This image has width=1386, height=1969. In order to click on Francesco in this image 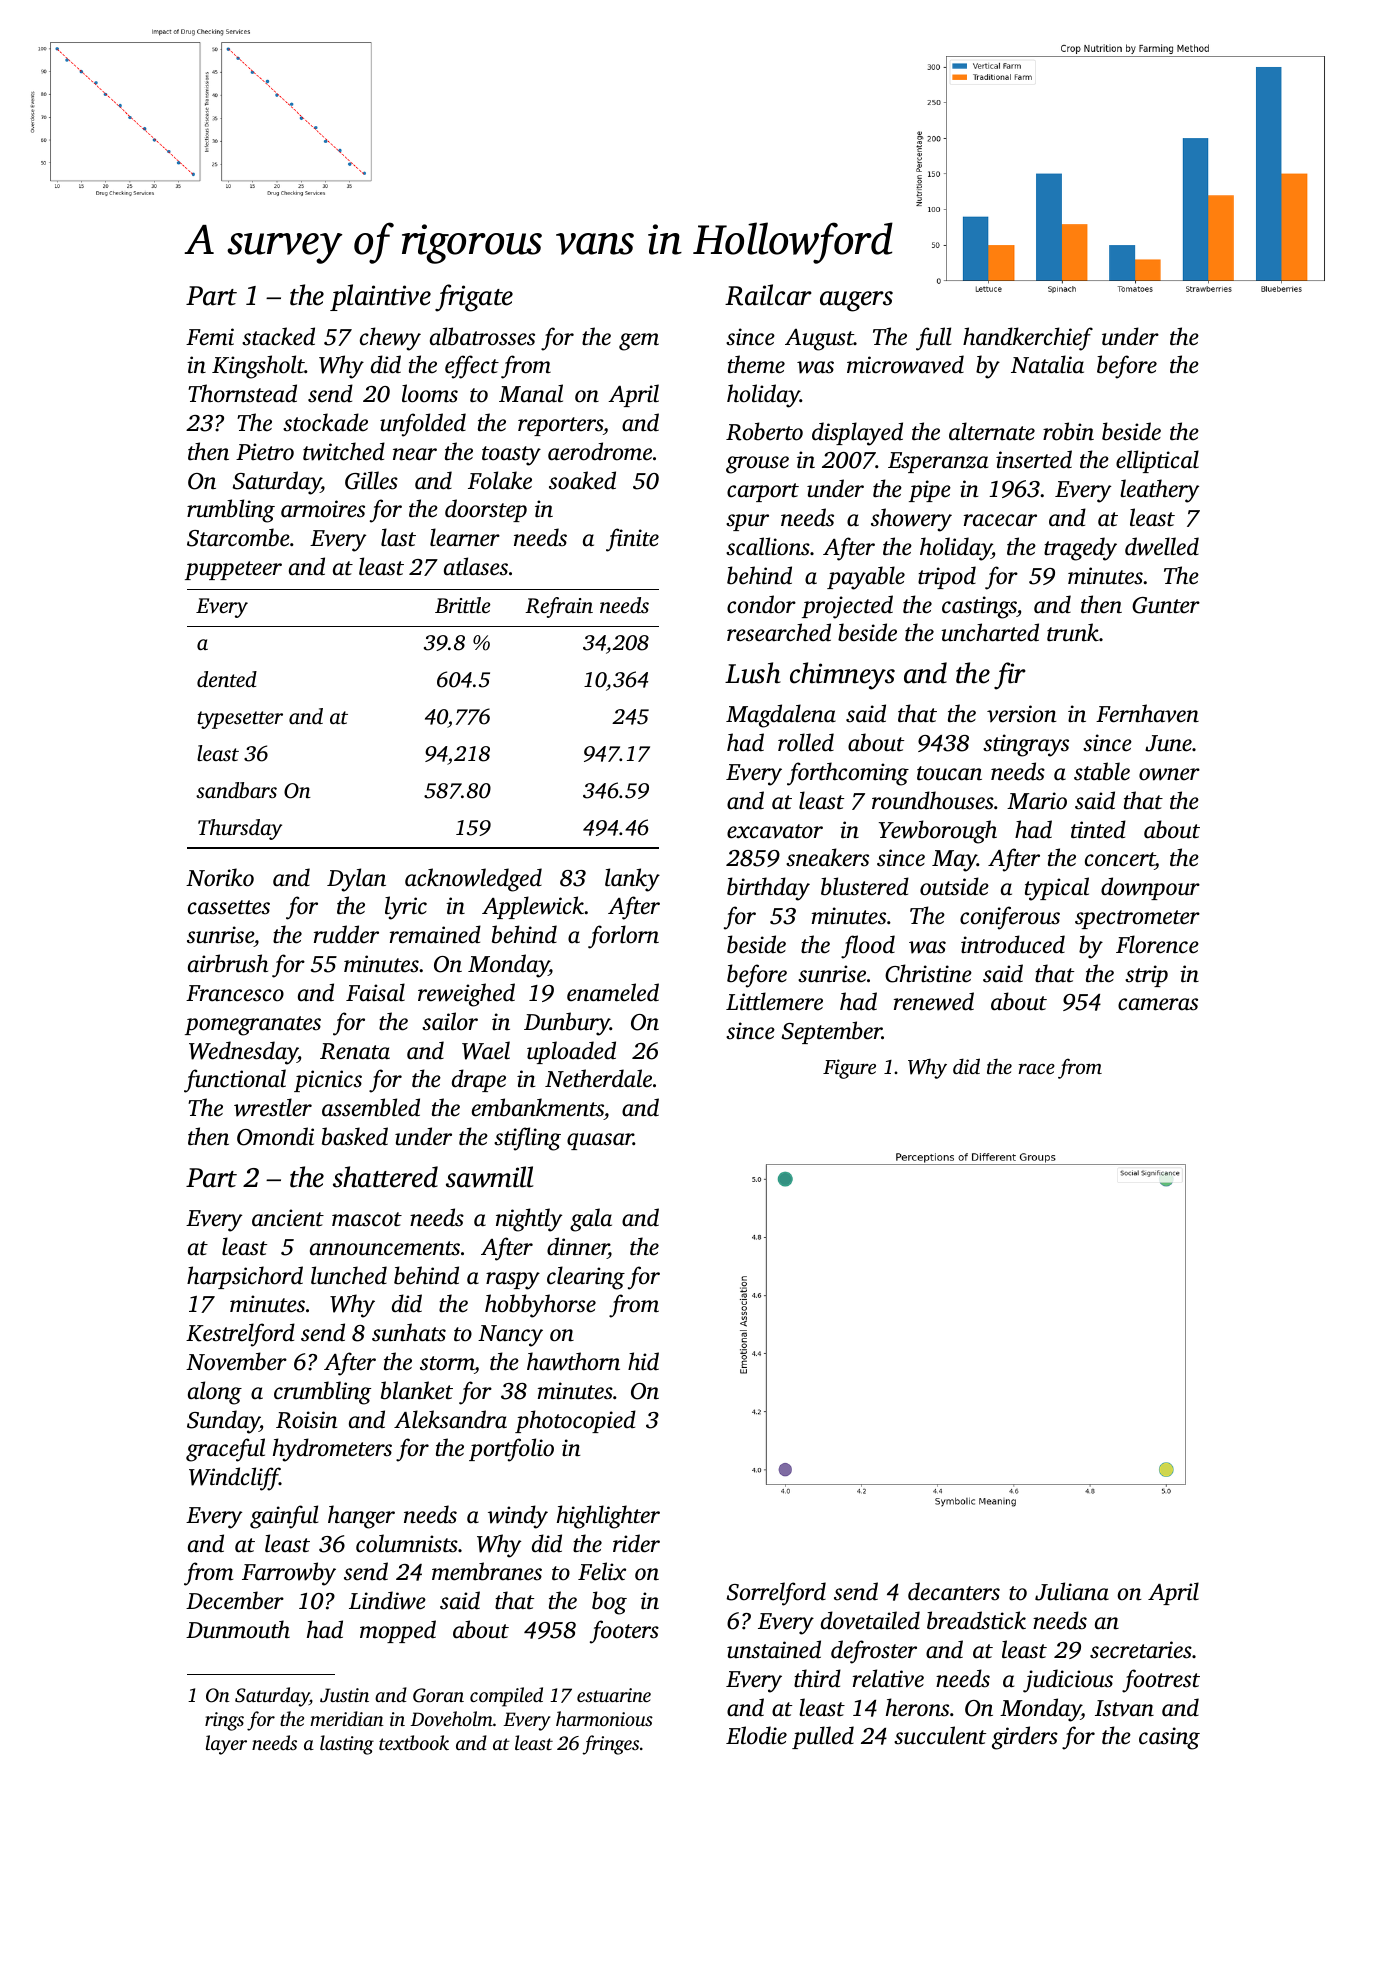, I will do `click(235, 993)`.
